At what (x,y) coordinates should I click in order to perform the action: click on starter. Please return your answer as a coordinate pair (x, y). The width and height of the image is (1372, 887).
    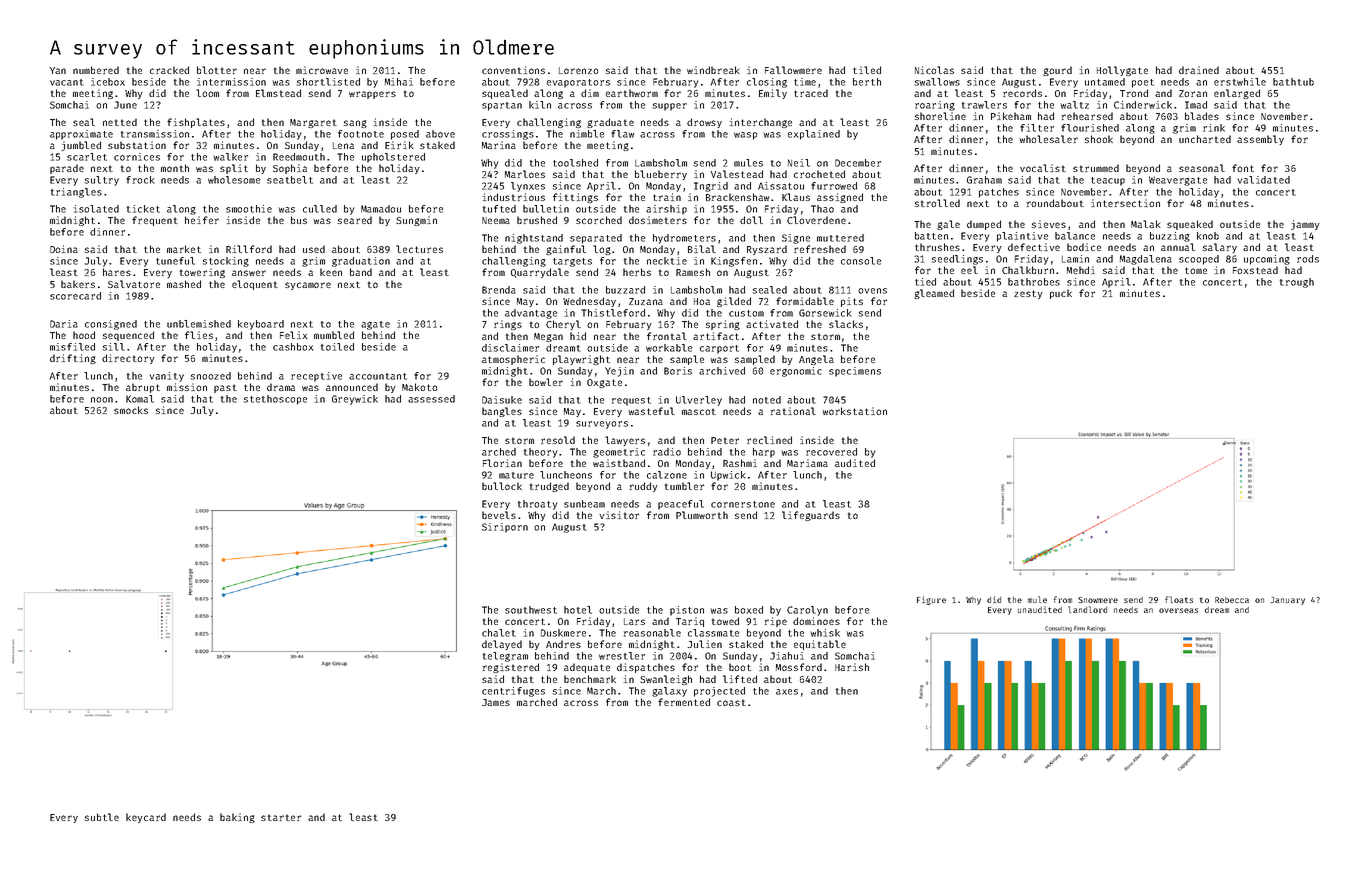
    Looking at the image, I should click on (281, 817).
